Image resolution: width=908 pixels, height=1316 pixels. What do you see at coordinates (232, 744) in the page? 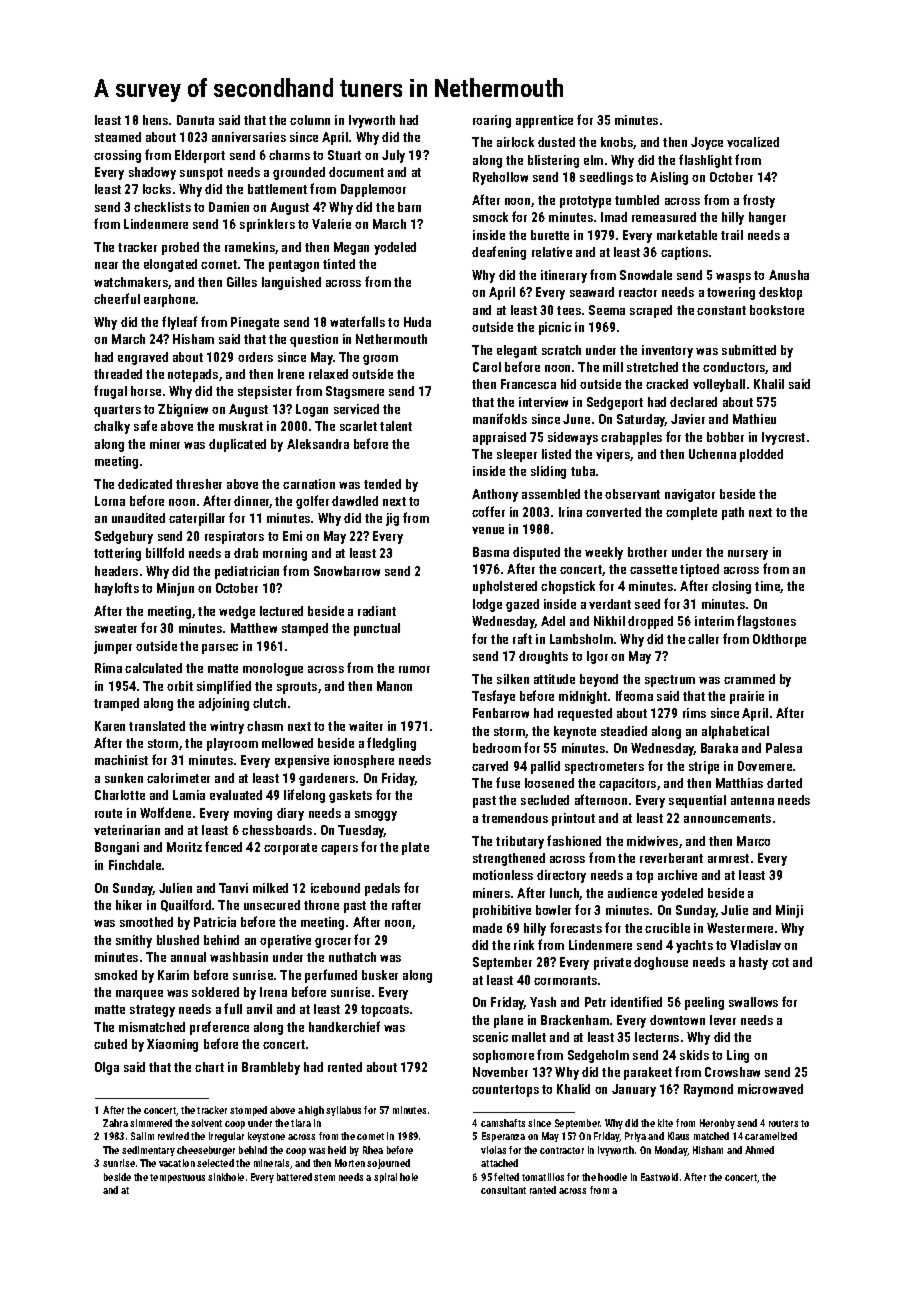
I see `playroom` at bounding box center [232, 744].
